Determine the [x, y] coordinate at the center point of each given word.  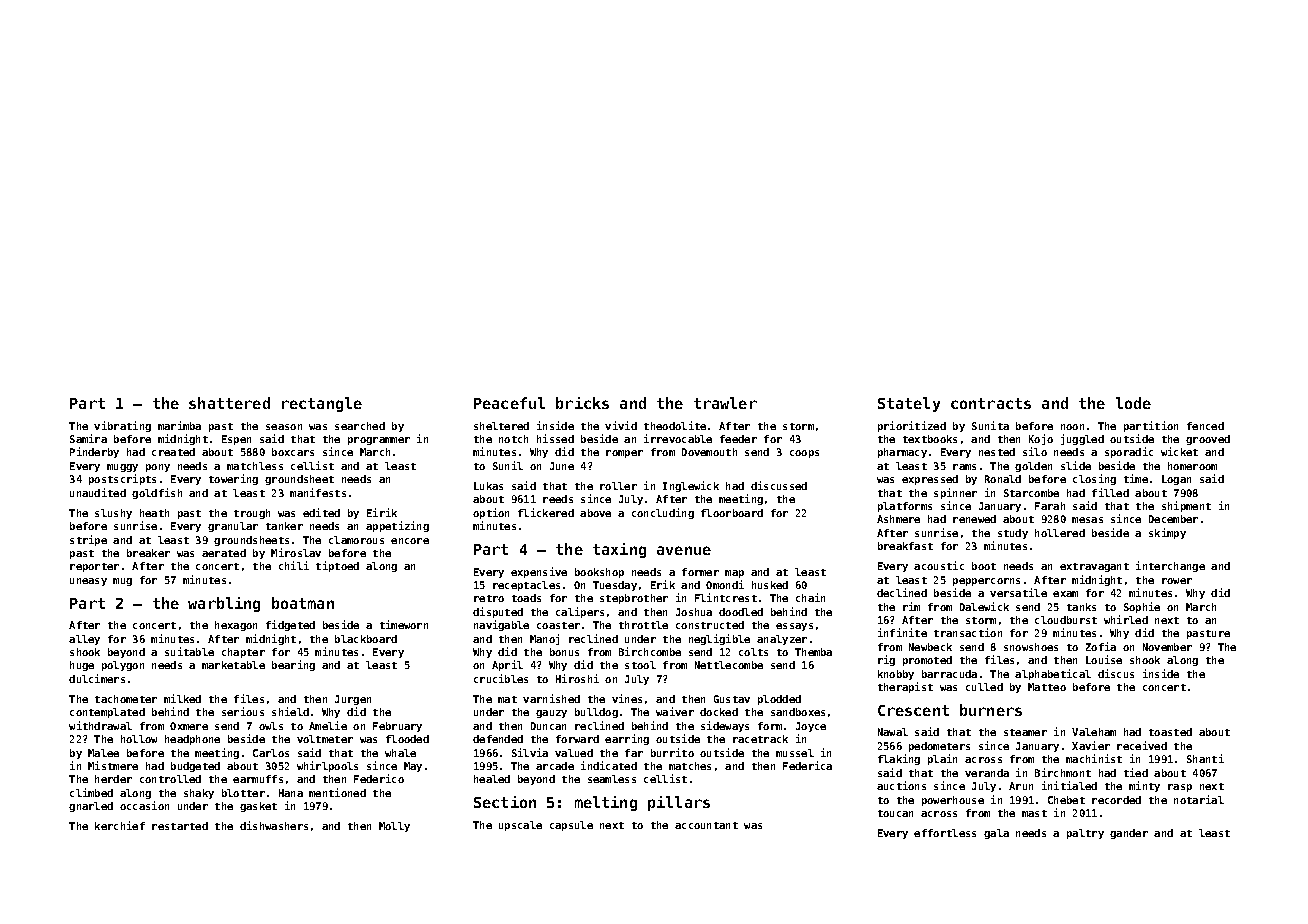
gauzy [551, 714]
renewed [974, 519]
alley [84, 640]
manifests [318, 492]
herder [113, 779]
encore [410, 541]
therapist [905, 687]
